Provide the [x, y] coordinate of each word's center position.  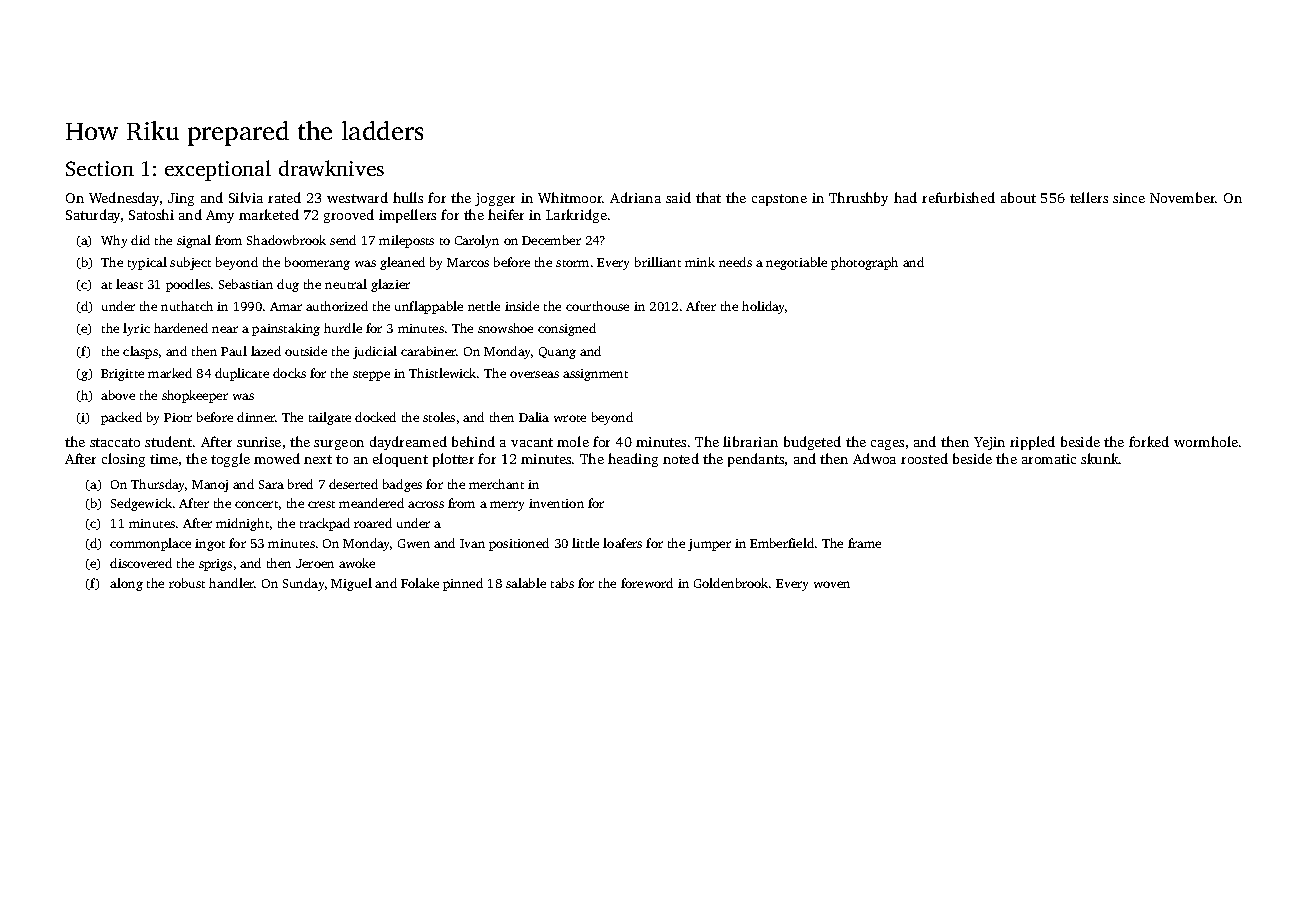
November [1183, 197]
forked [1149, 441]
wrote [570, 418]
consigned [567, 329]
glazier [390, 285]
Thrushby [858, 199]
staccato [115, 442]
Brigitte [122, 375]
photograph [864, 263]
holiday [764, 307]
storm [572, 263]
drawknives [331, 168]
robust [187, 583]
